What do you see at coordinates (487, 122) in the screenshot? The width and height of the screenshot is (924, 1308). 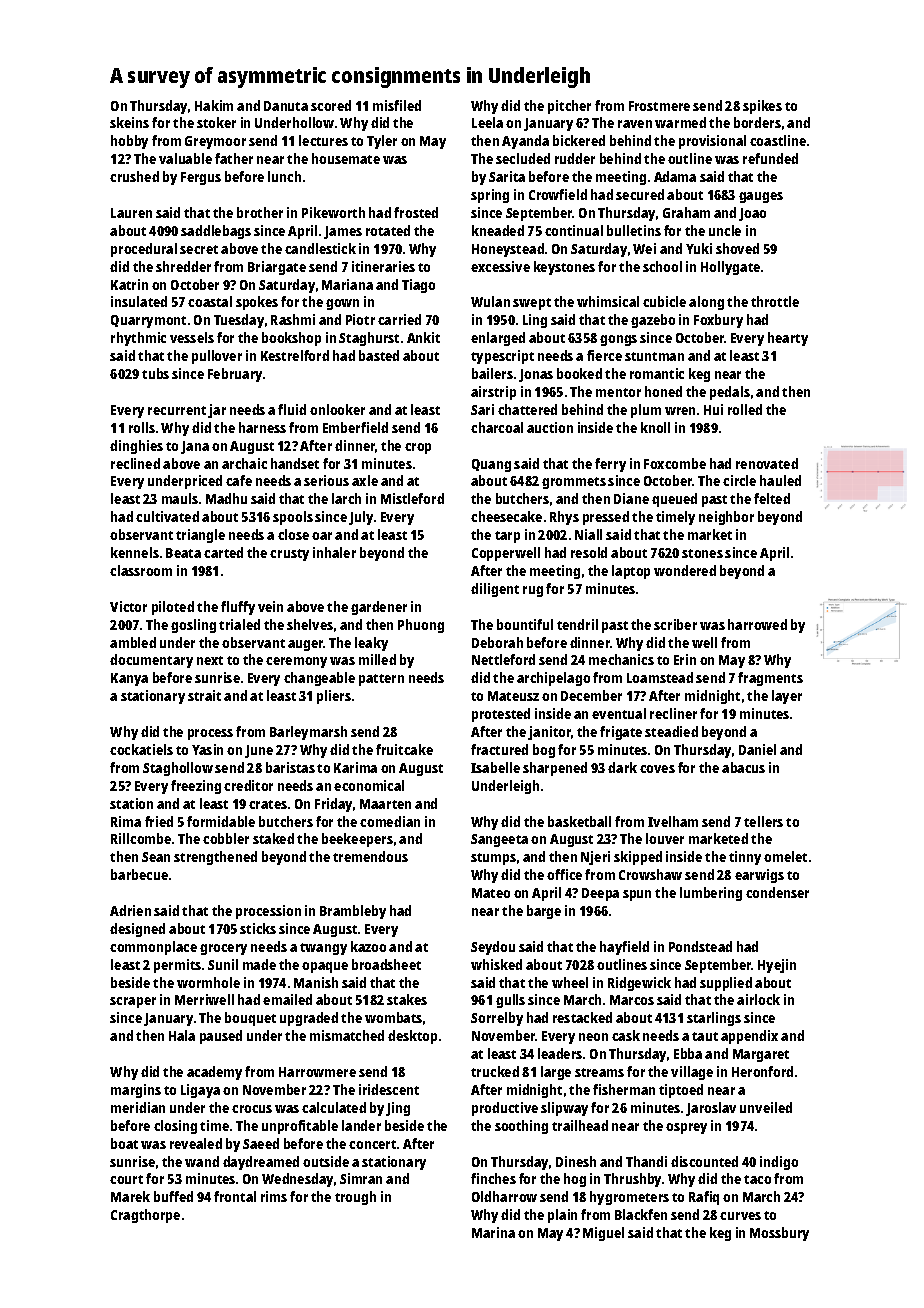 I see `Leela` at bounding box center [487, 122].
